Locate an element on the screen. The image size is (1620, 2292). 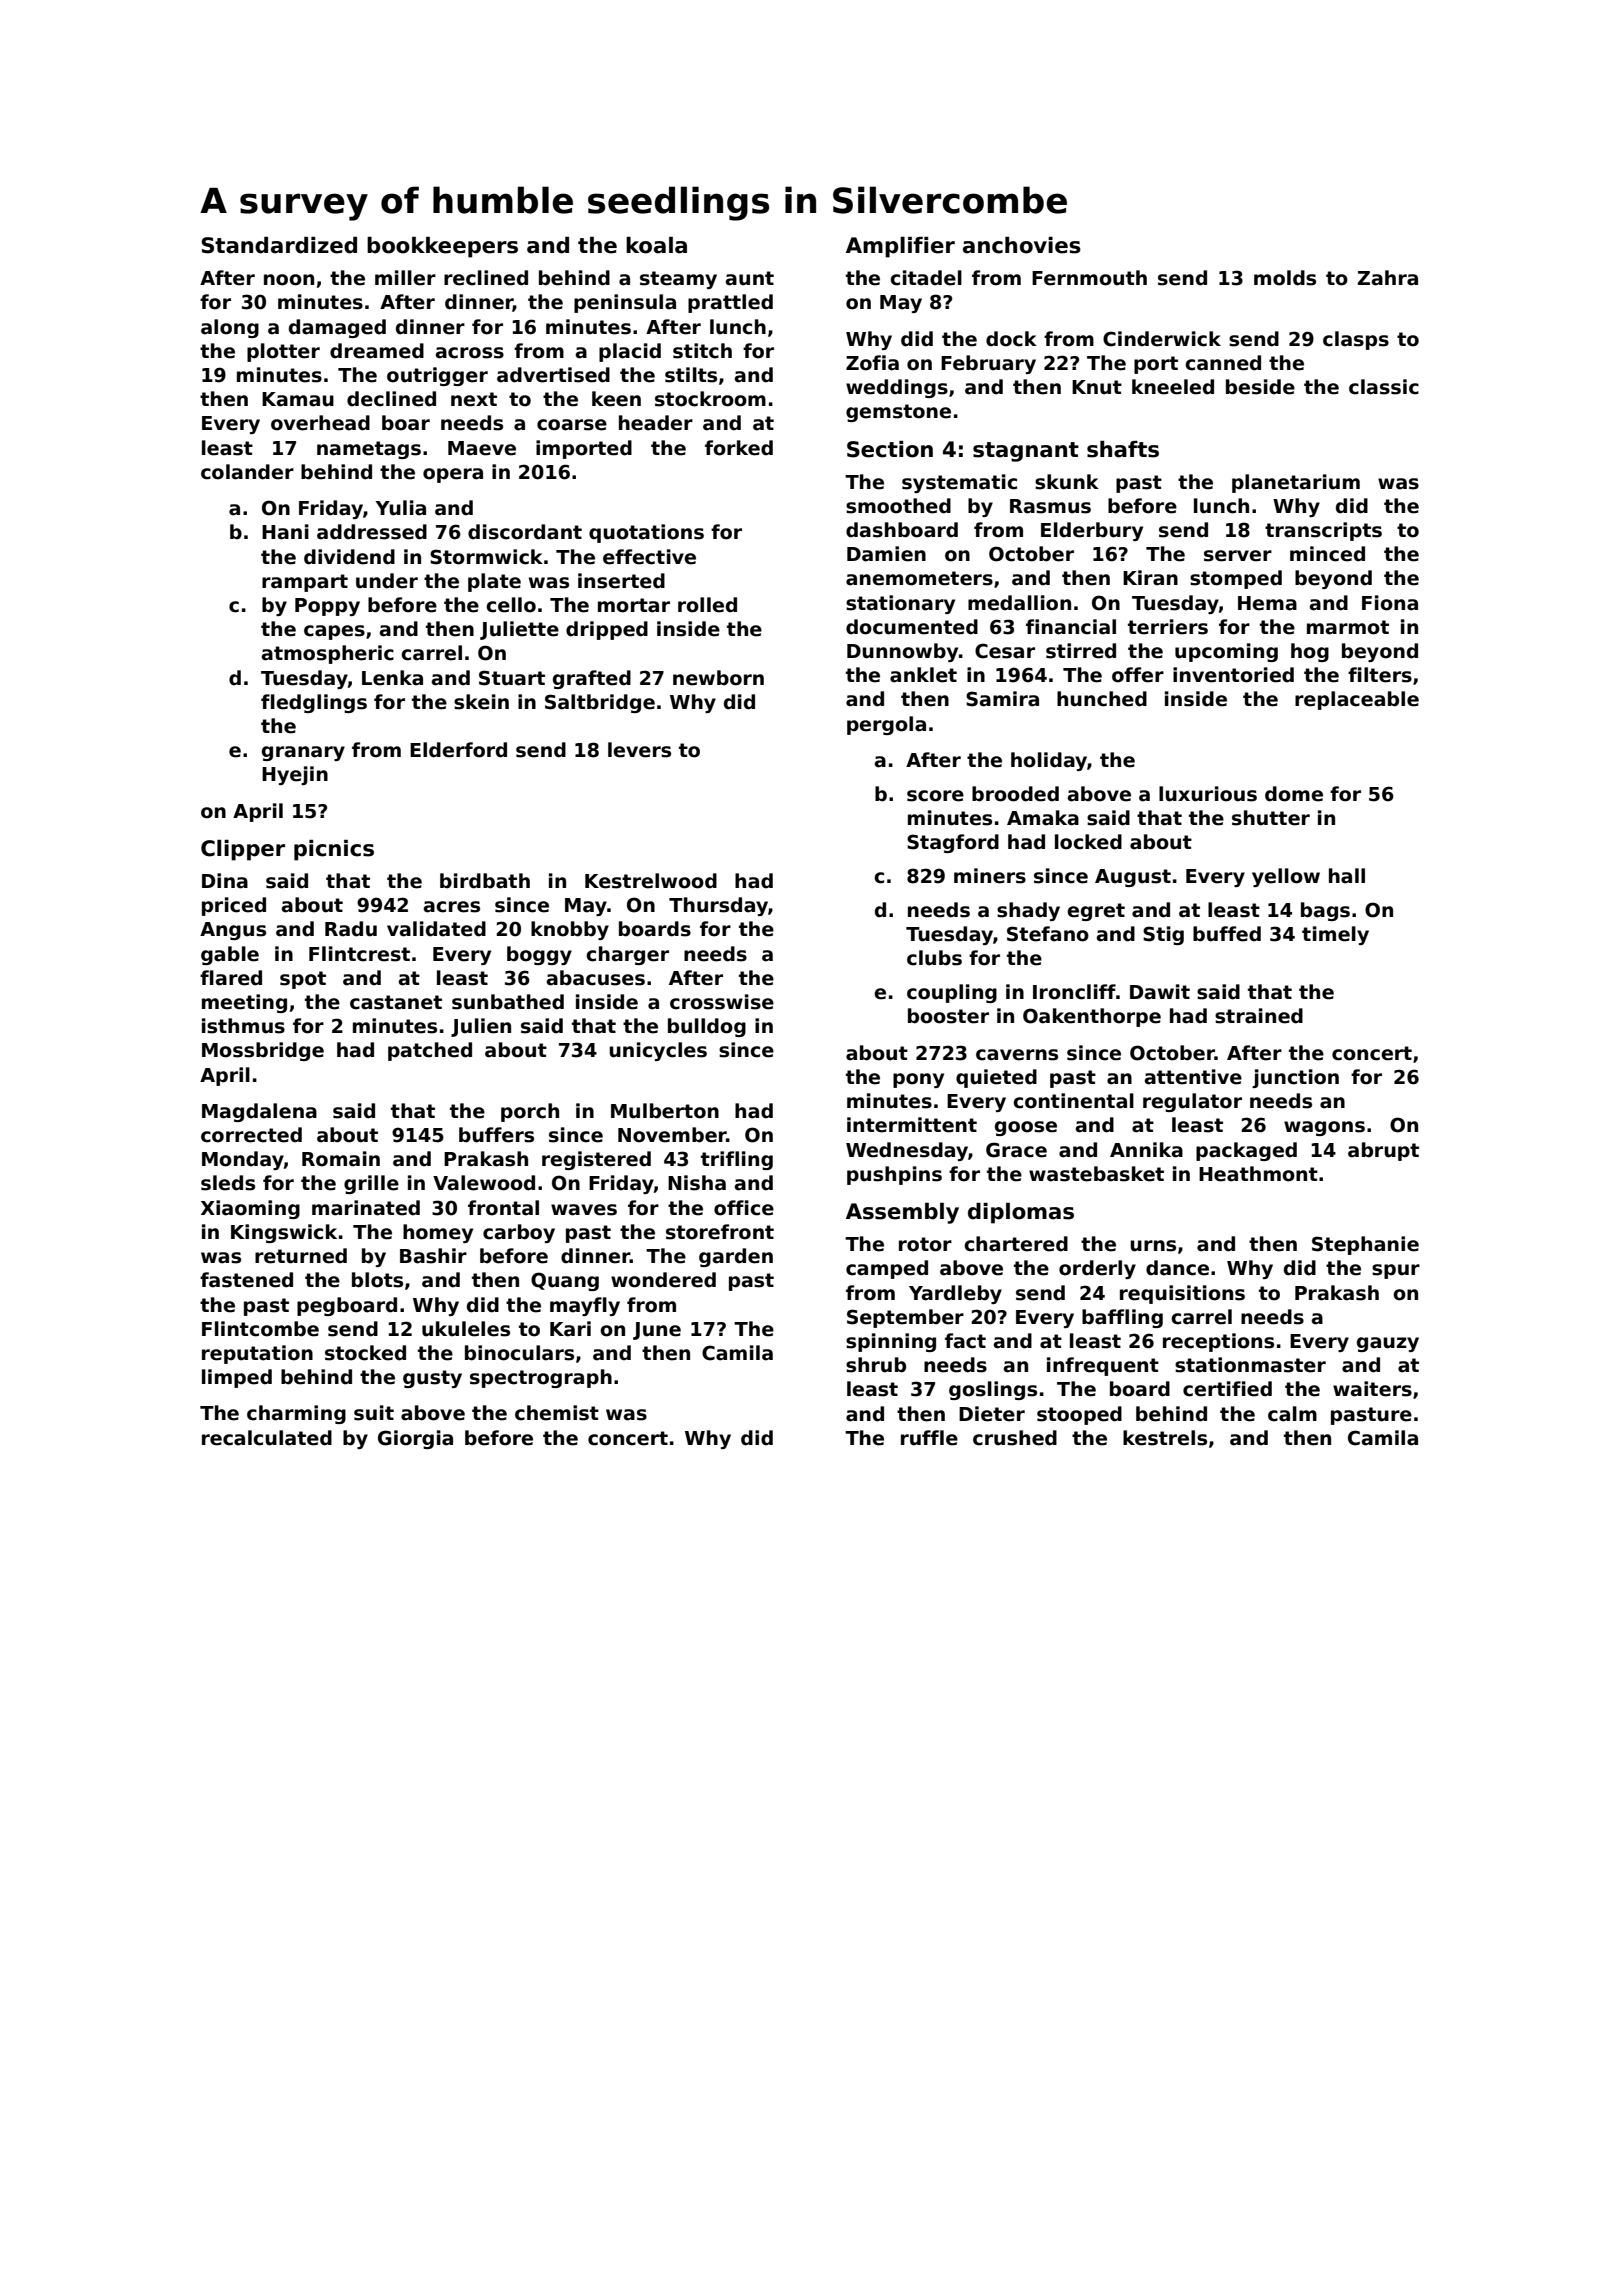
rolled is located at coordinates (707, 605).
